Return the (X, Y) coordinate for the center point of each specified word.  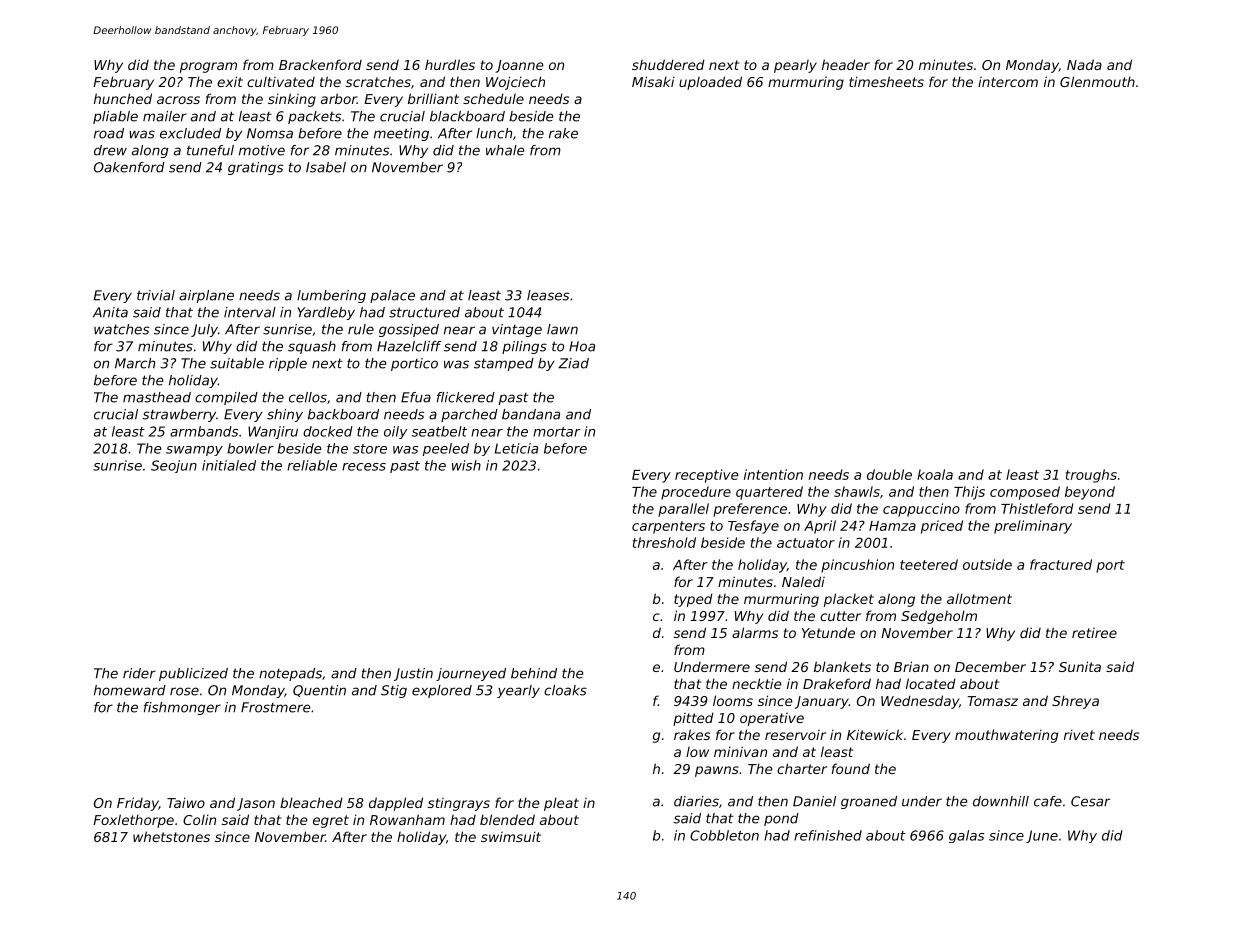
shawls (857, 491)
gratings (255, 168)
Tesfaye (753, 527)
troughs (1091, 476)
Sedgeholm (939, 617)
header (846, 64)
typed (693, 600)
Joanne (519, 66)
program (208, 67)
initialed (229, 465)
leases (548, 295)
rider (139, 673)
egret (331, 821)
